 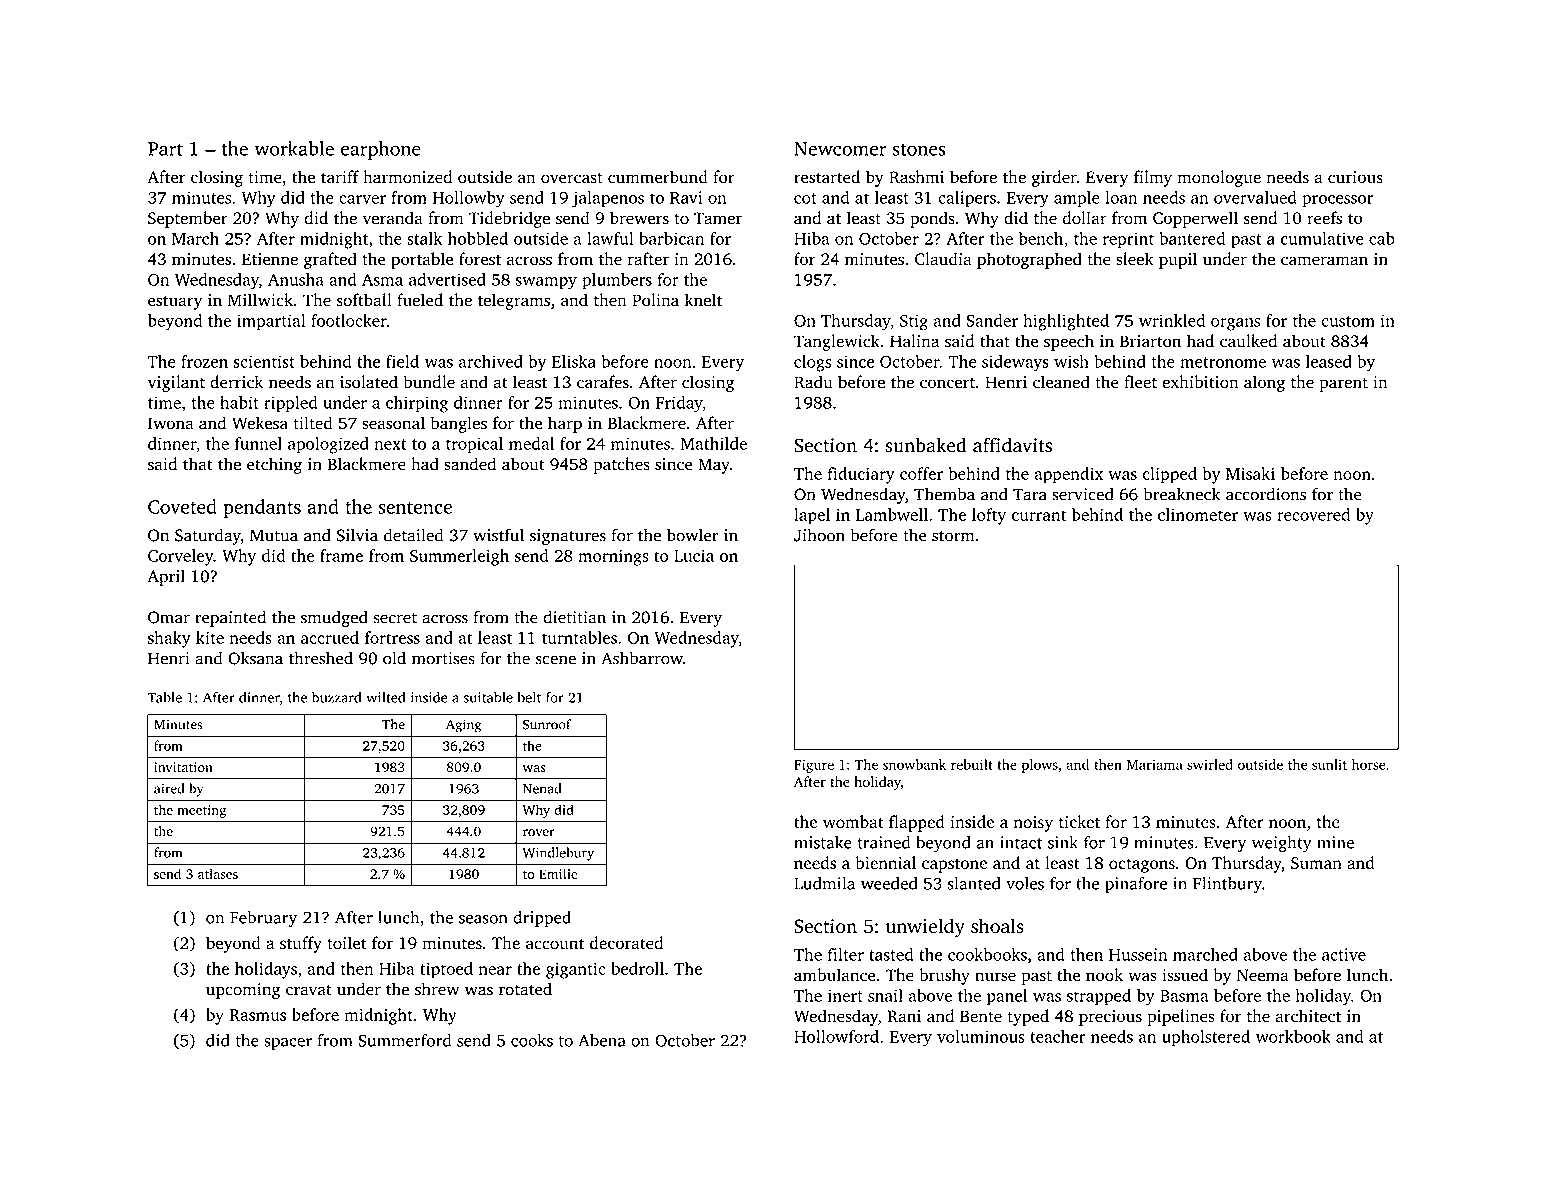 I want to click on invitation, so click(x=183, y=767).
